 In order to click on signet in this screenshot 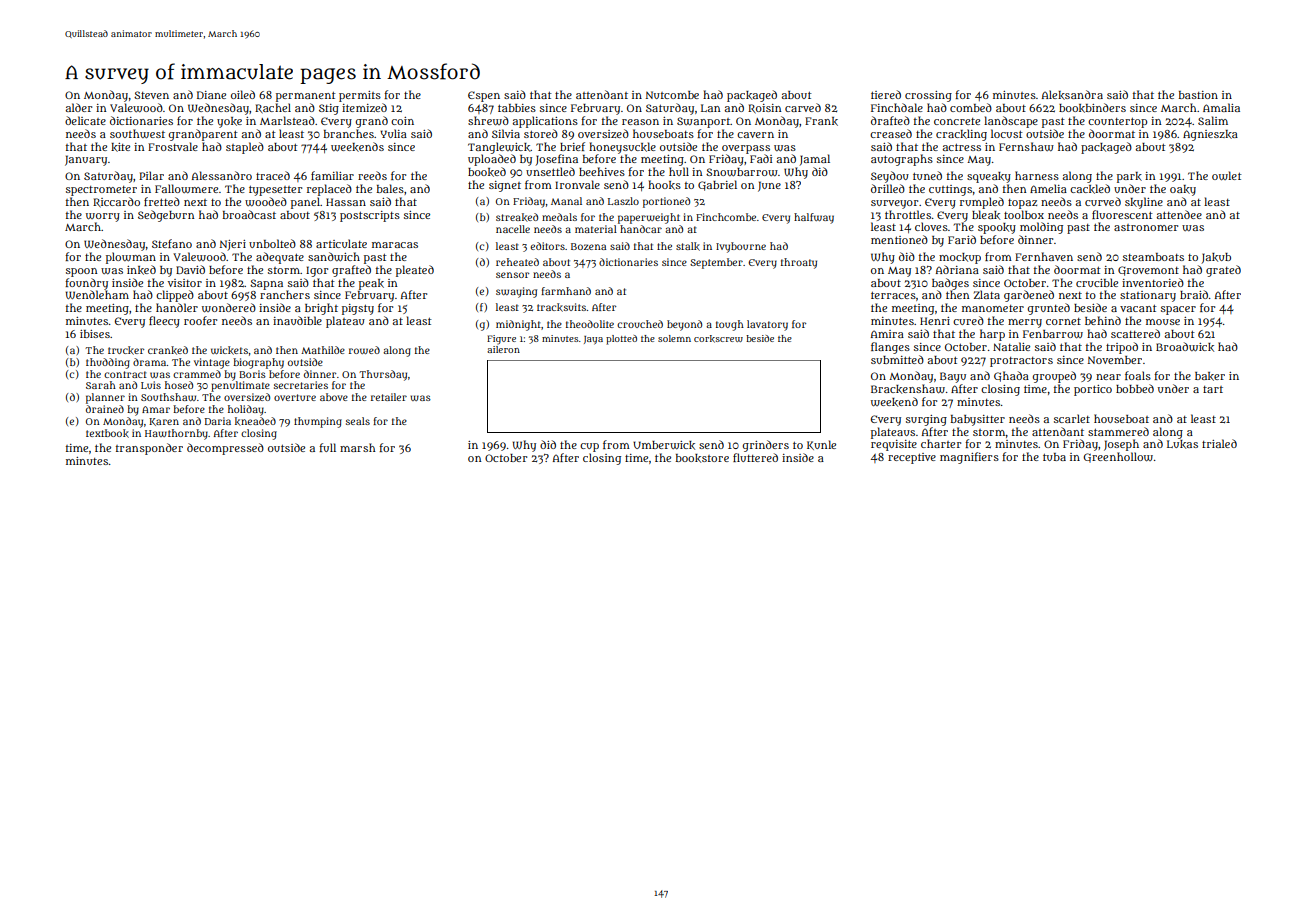, I will do `click(505, 186)`.
